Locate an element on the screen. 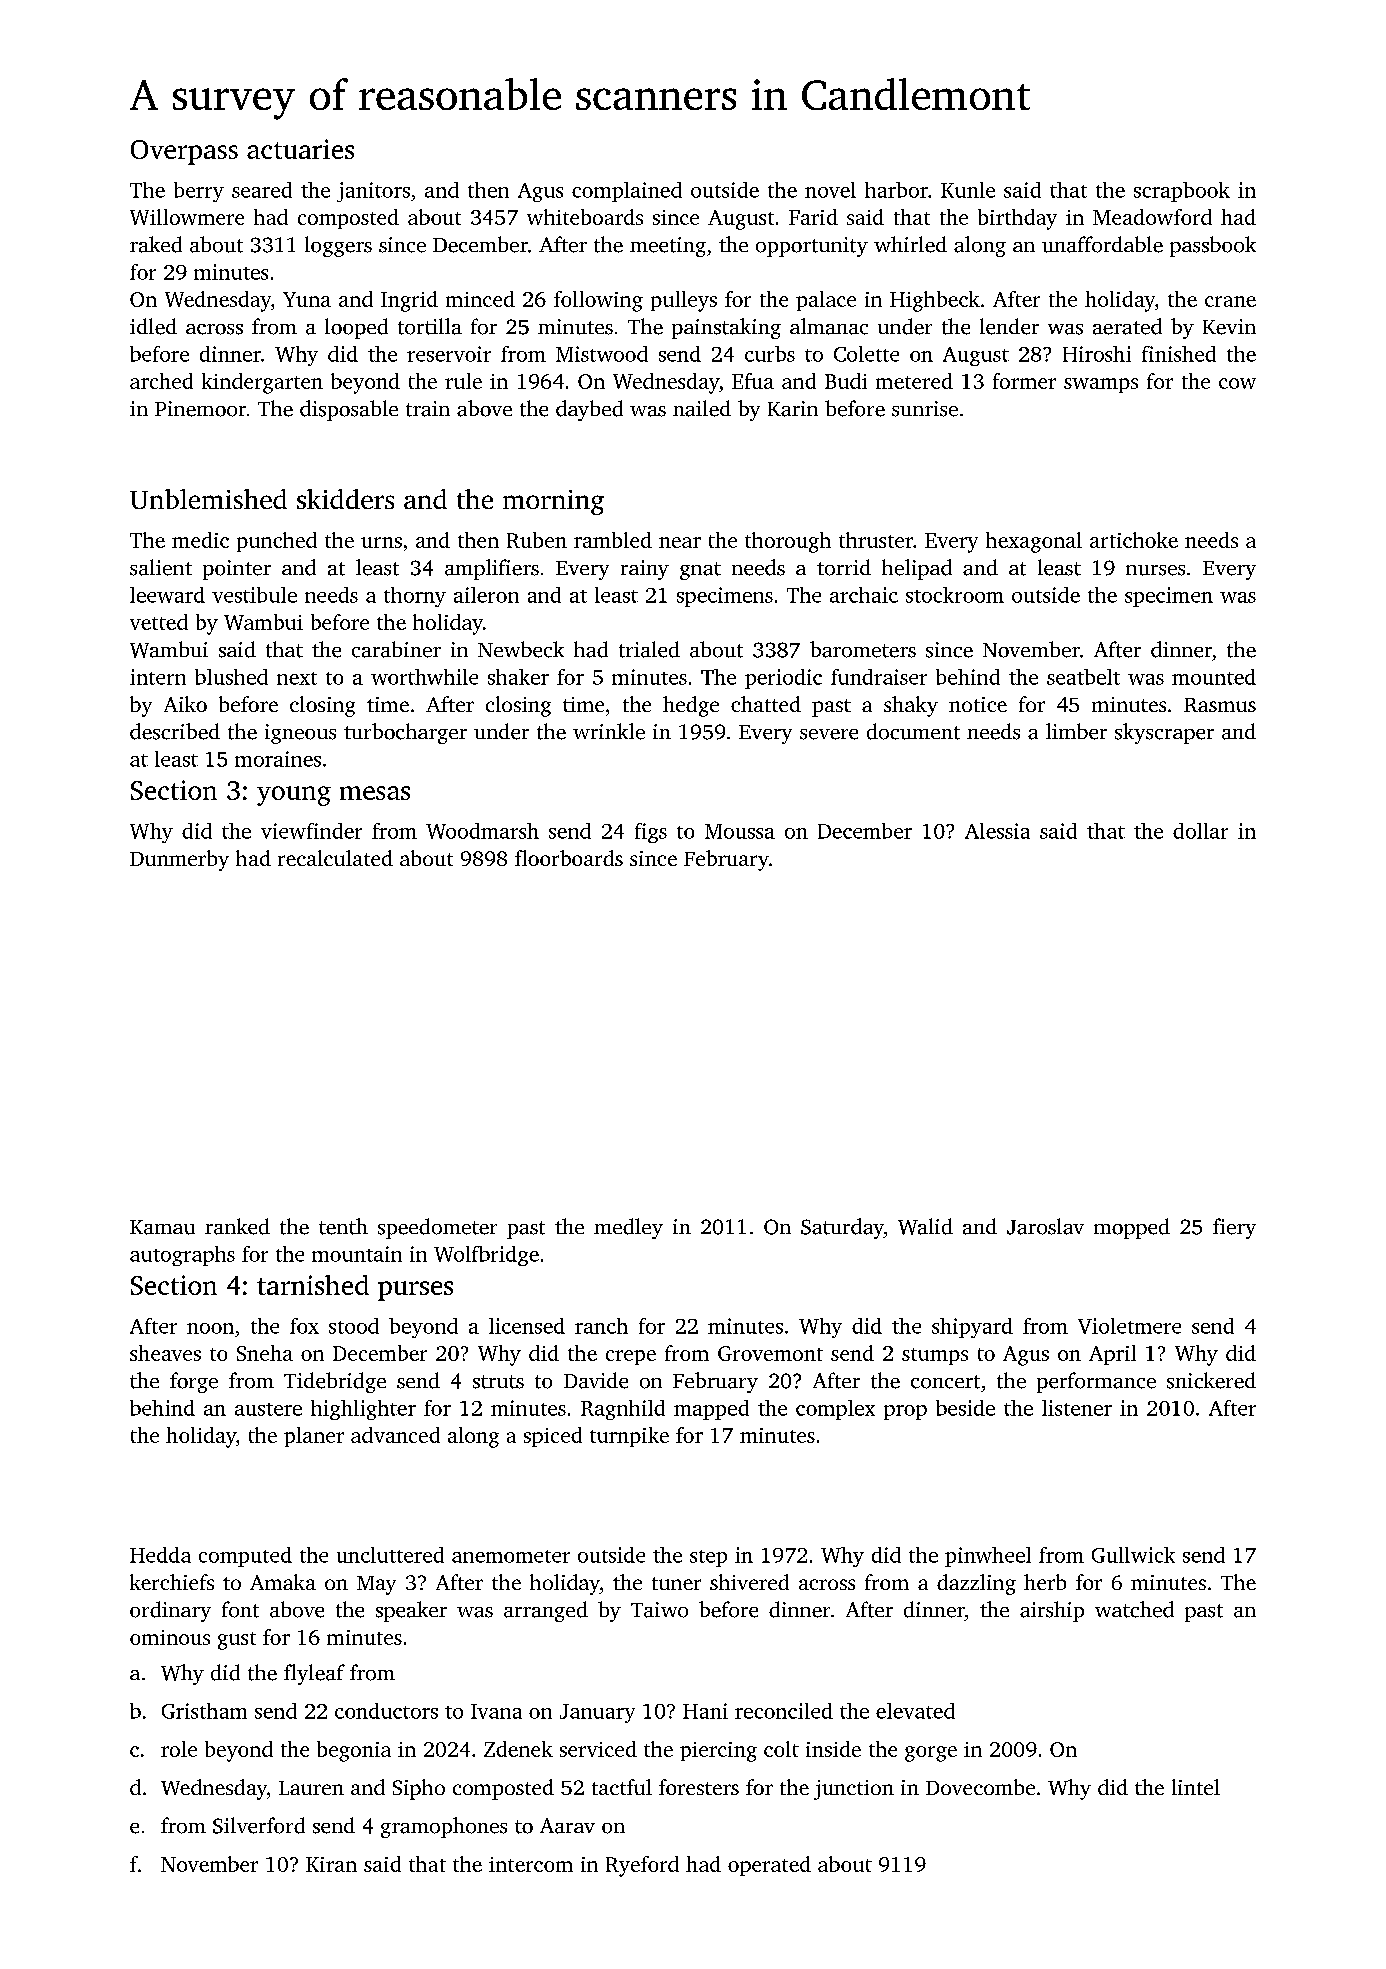 The width and height of the screenshot is (1386, 1969). Kunle is located at coordinates (968, 190).
